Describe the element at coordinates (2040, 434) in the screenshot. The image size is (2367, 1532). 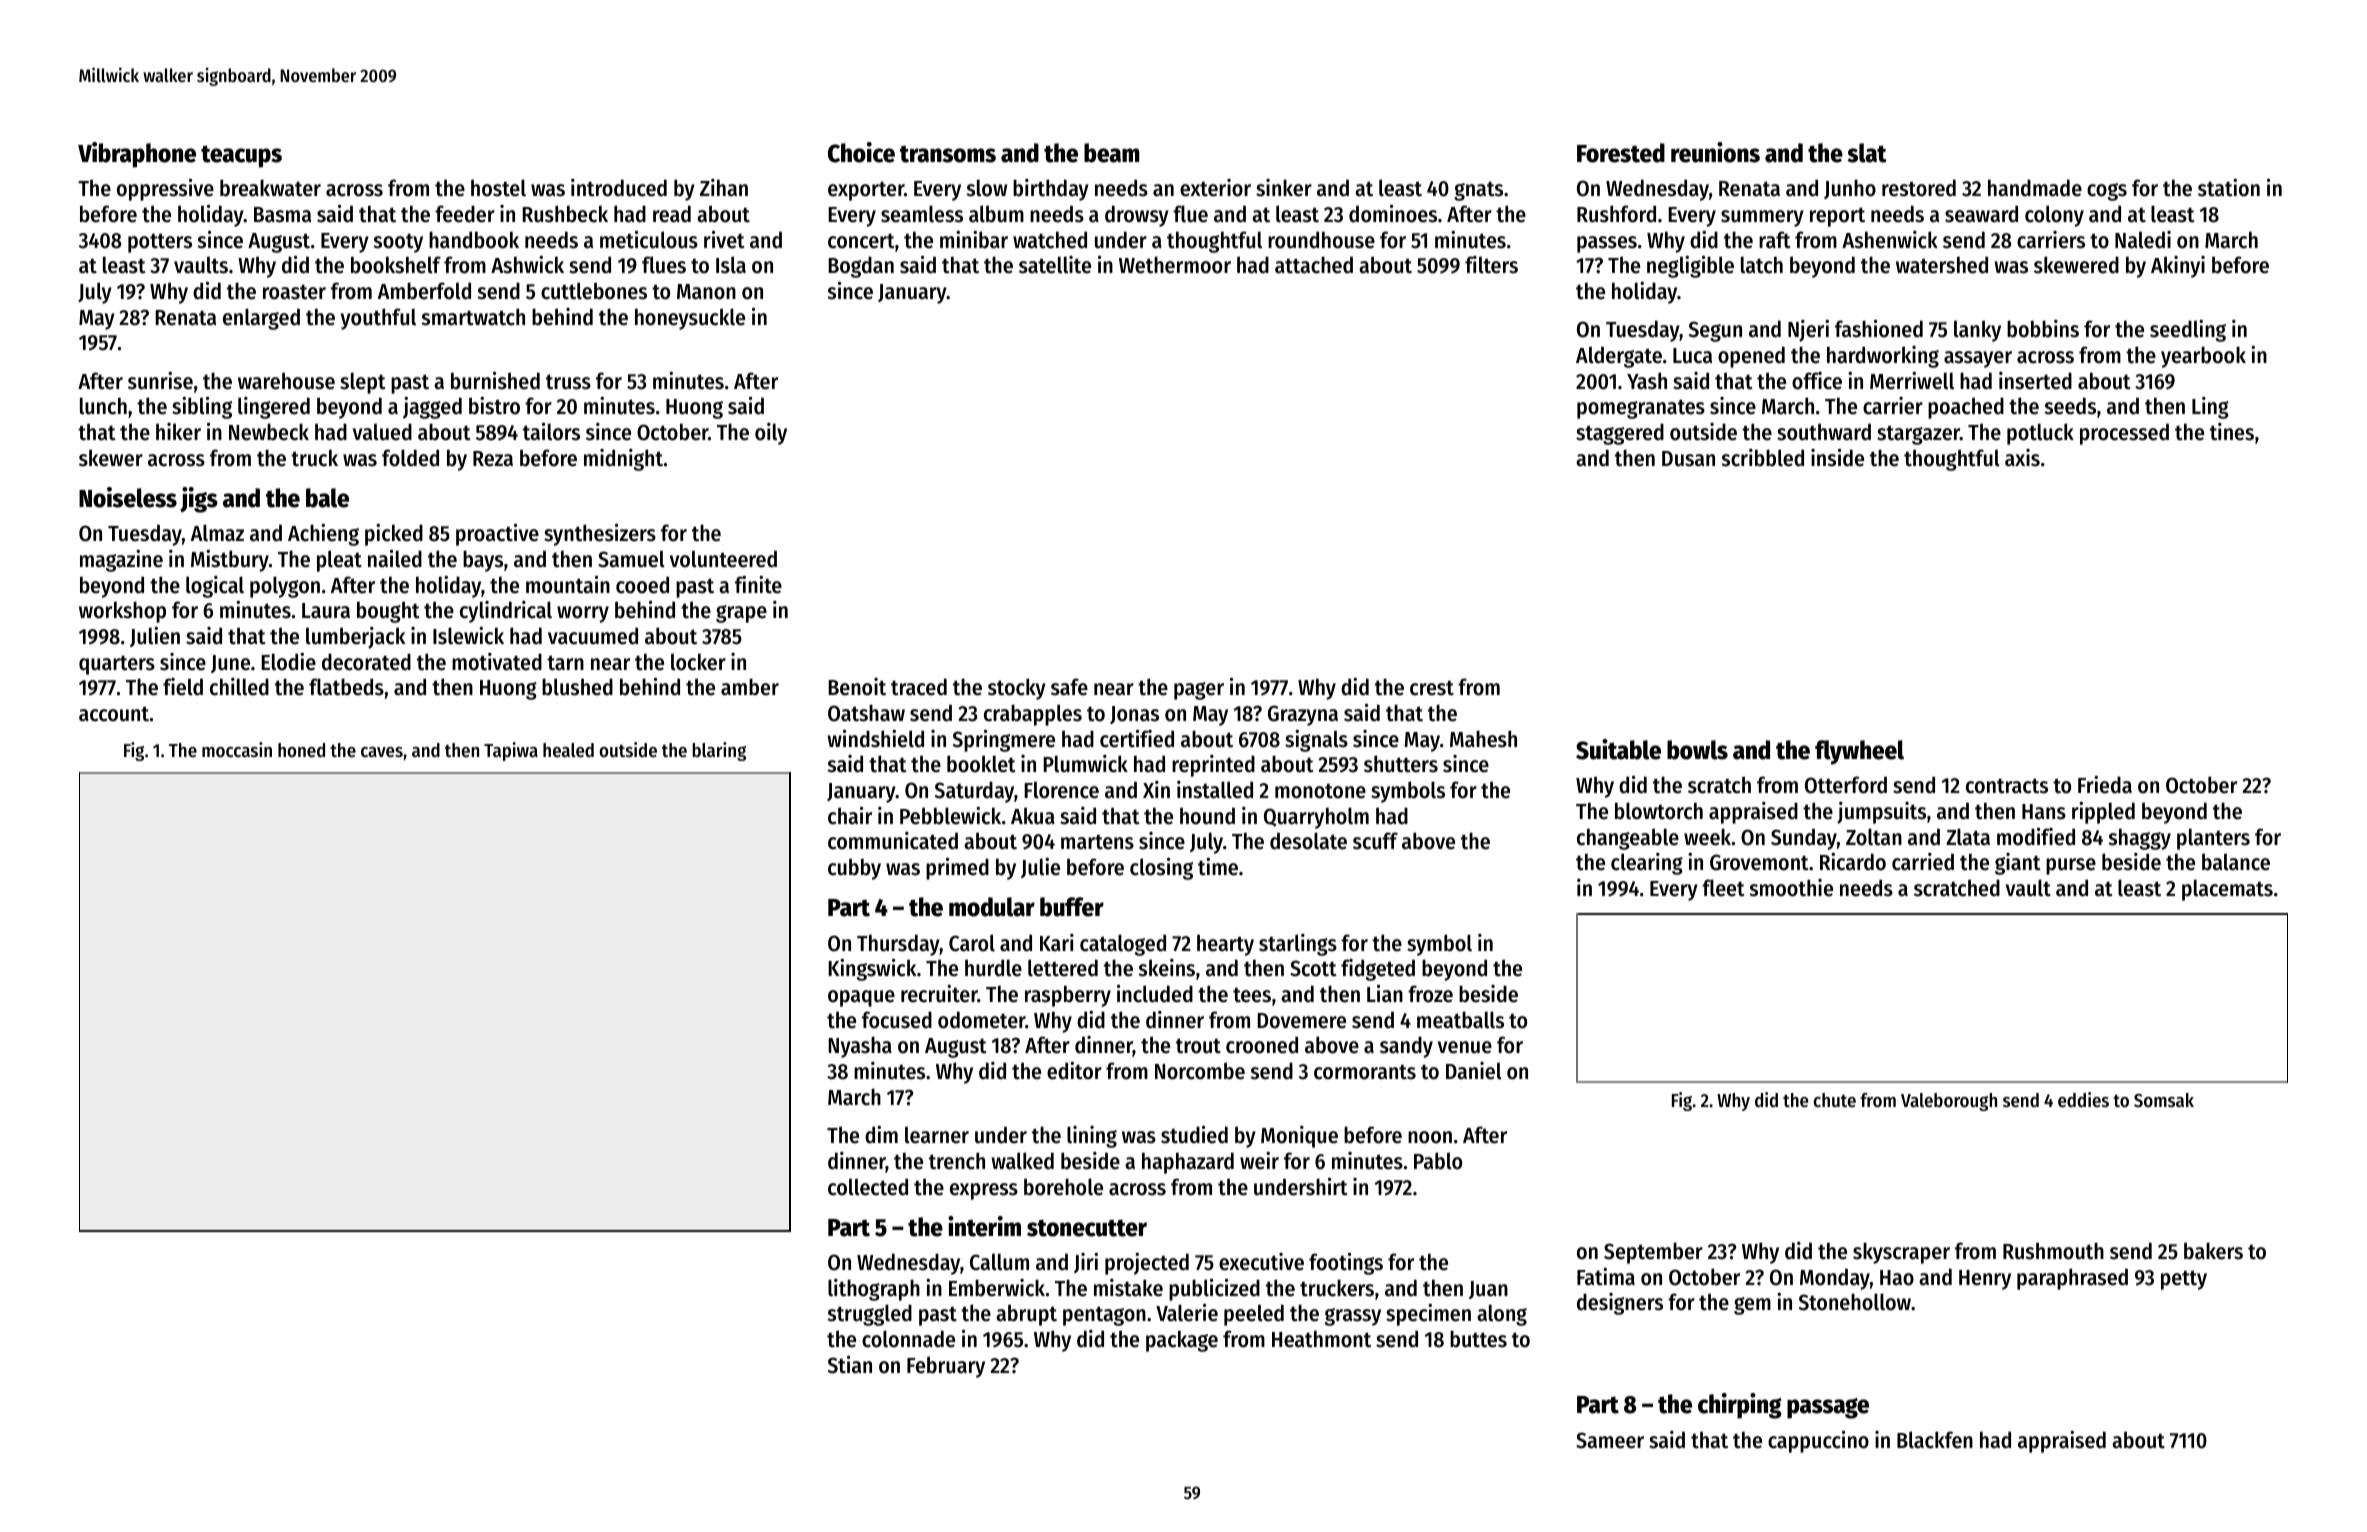
I see `potluck` at that location.
